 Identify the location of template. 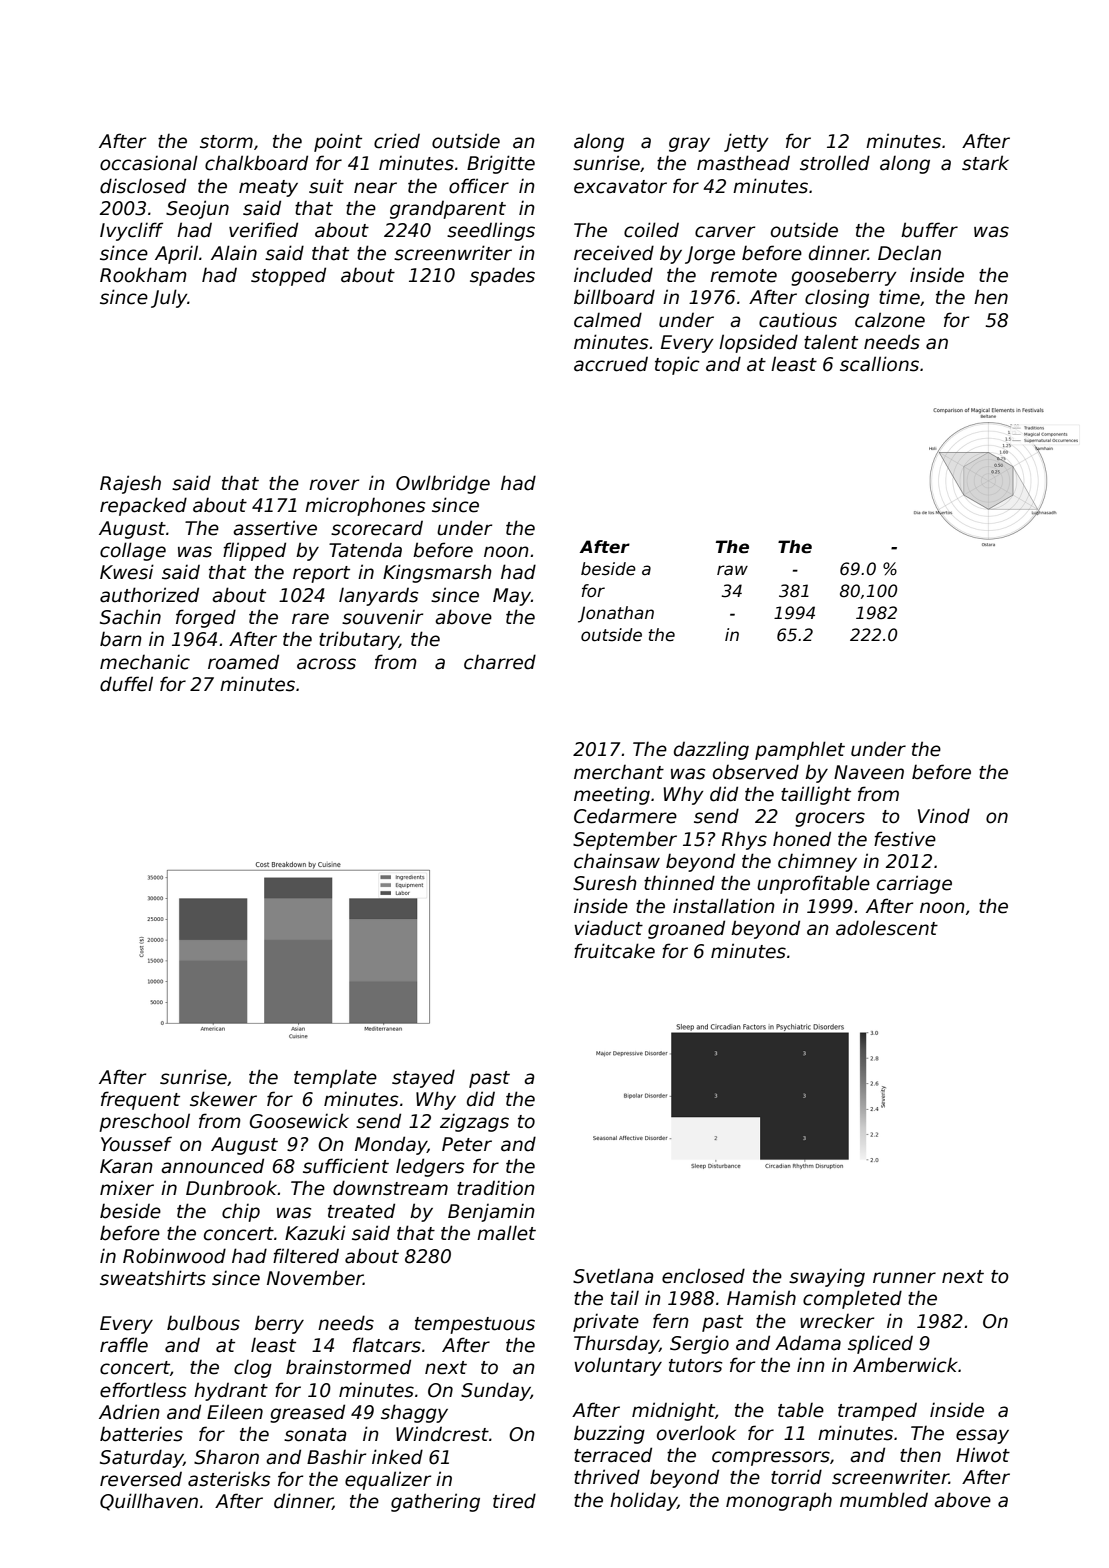
(335, 1078).
